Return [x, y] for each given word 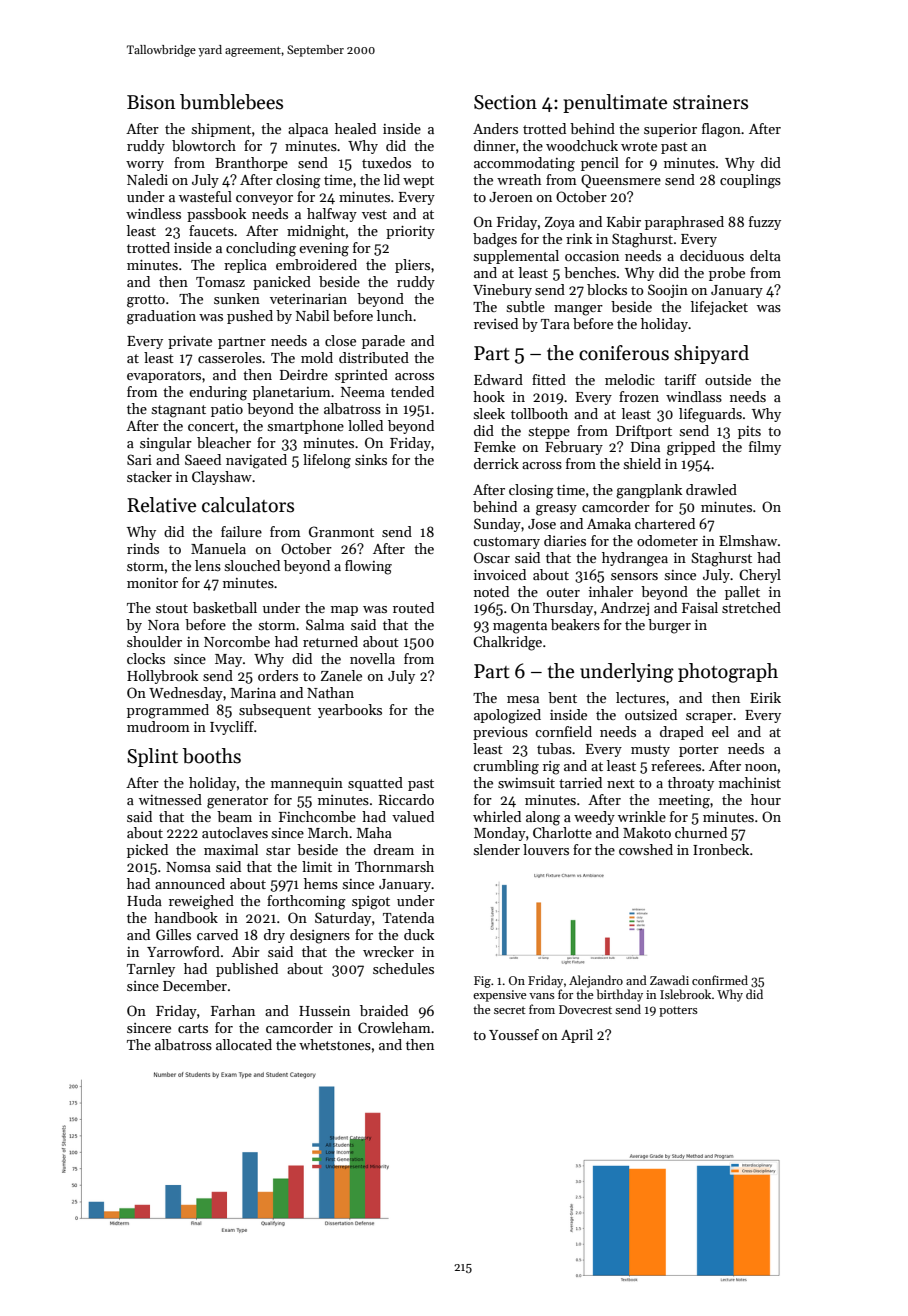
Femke [495, 446]
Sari [139, 459]
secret [510, 1010]
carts [193, 1028]
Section [505, 102]
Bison [151, 102]
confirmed [720, 980]
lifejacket [719, 308]
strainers [710, 102]
